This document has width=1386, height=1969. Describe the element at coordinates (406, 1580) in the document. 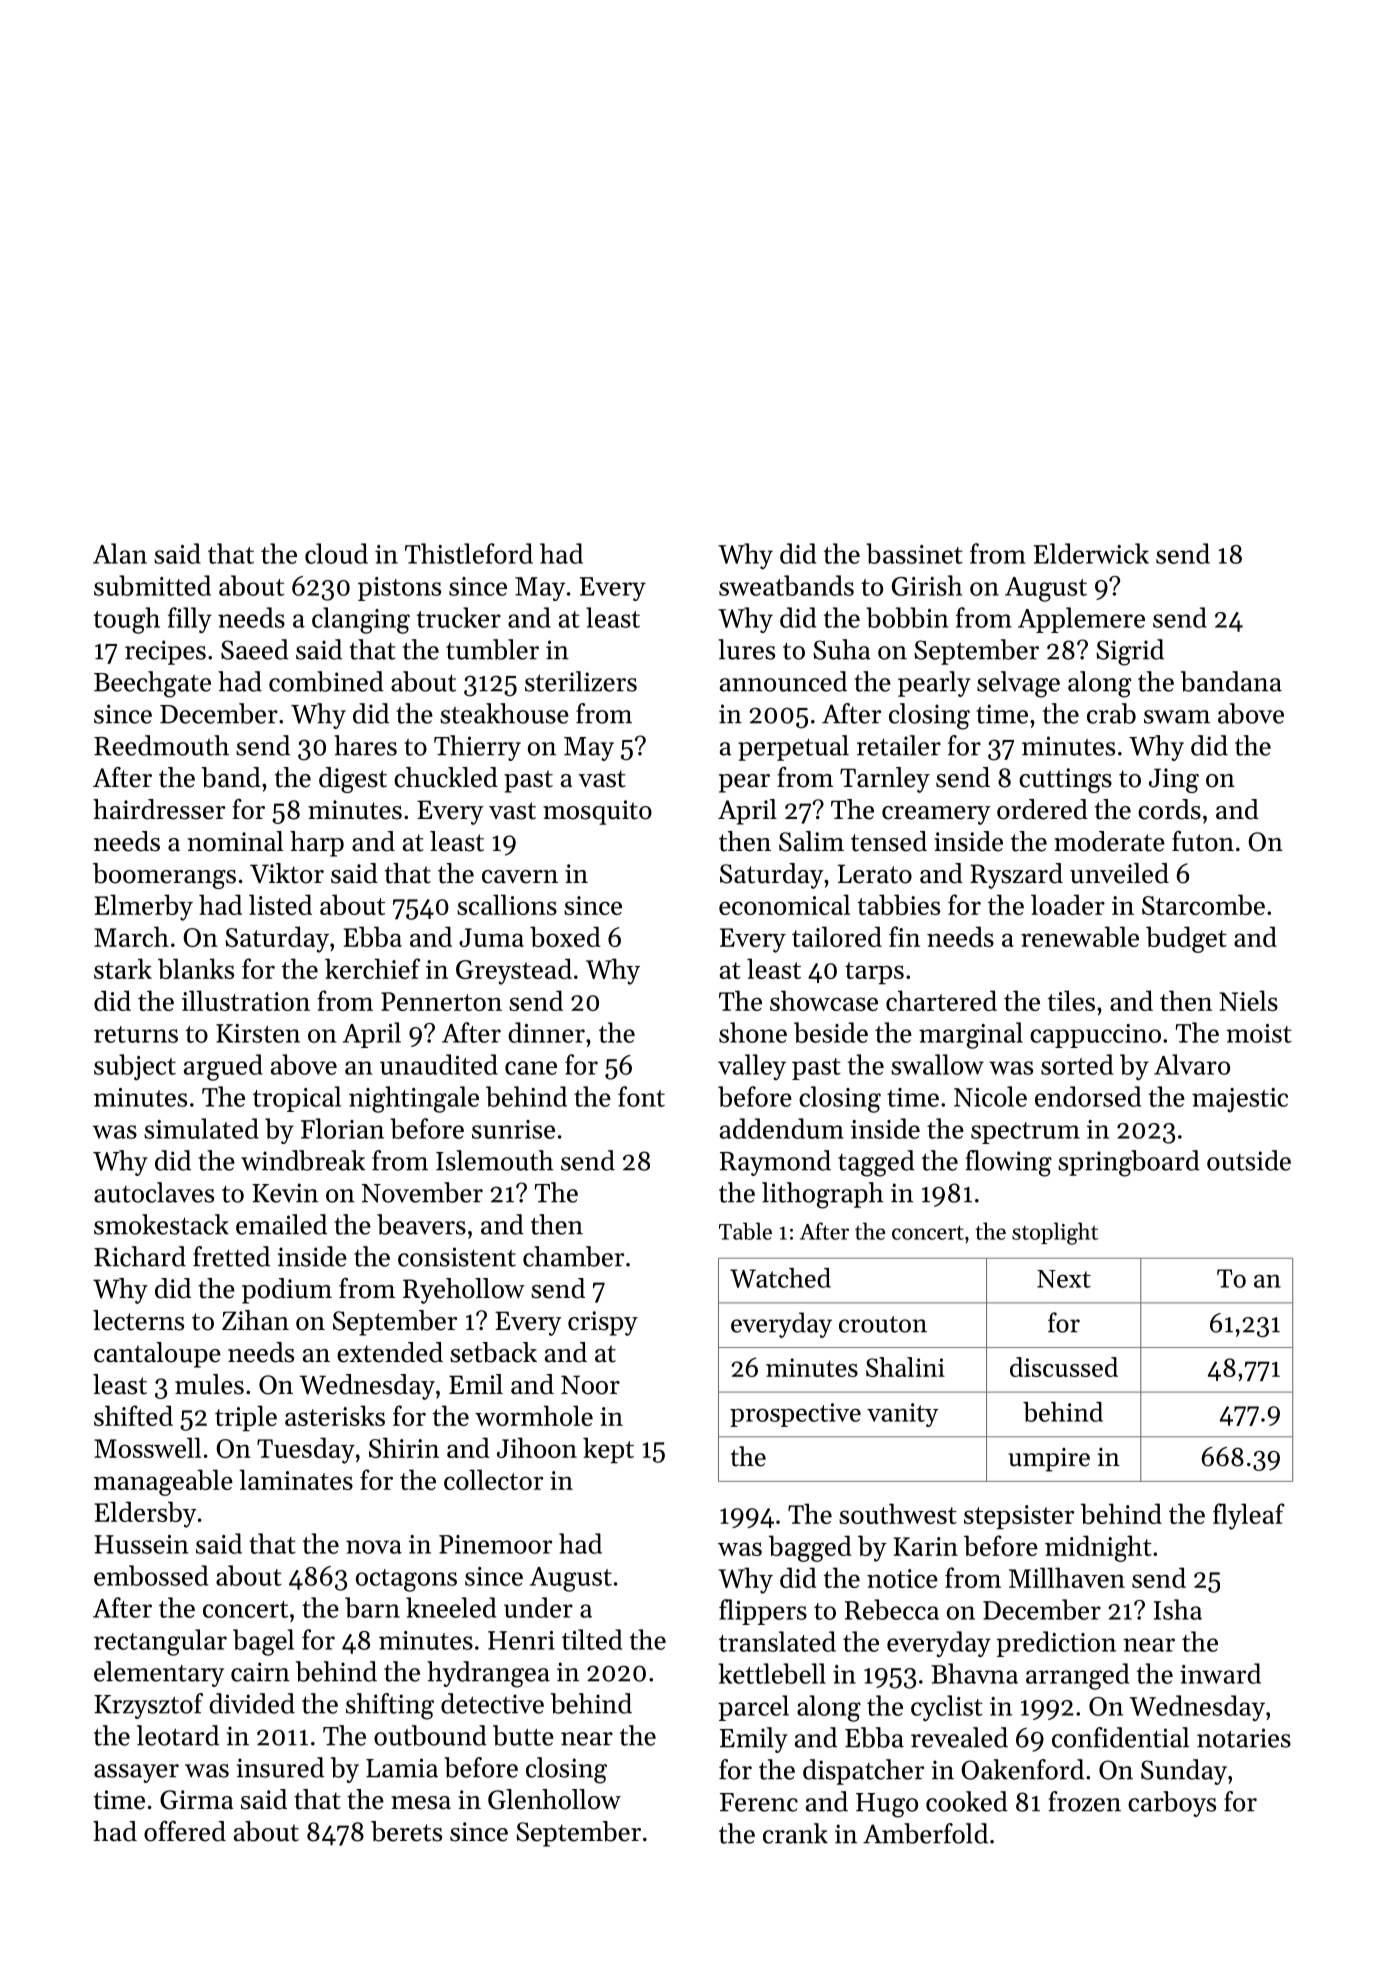

I see `octagons` at that location.
